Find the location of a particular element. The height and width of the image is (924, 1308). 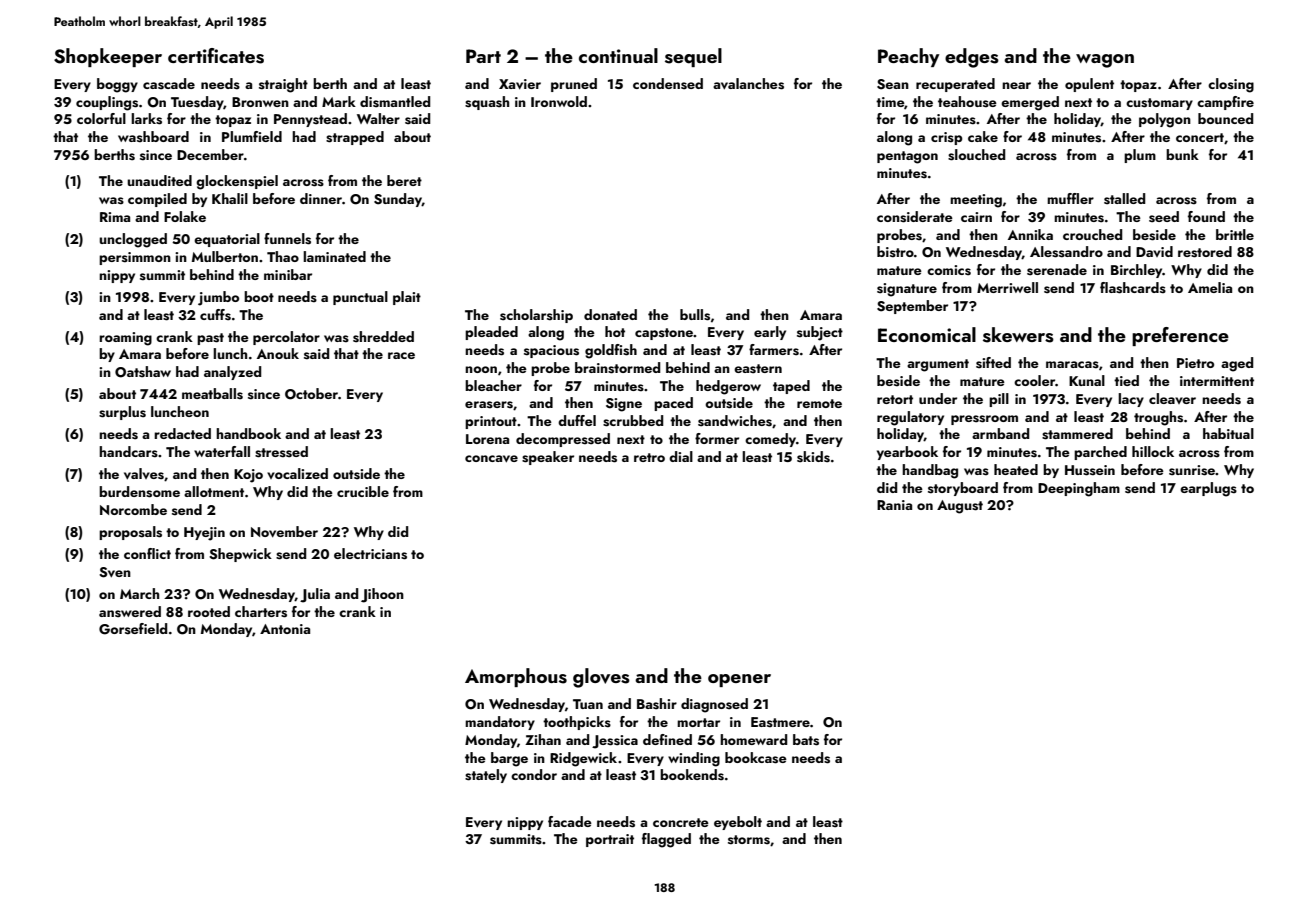

Gorsefield is located at coordinates (133, 629).
